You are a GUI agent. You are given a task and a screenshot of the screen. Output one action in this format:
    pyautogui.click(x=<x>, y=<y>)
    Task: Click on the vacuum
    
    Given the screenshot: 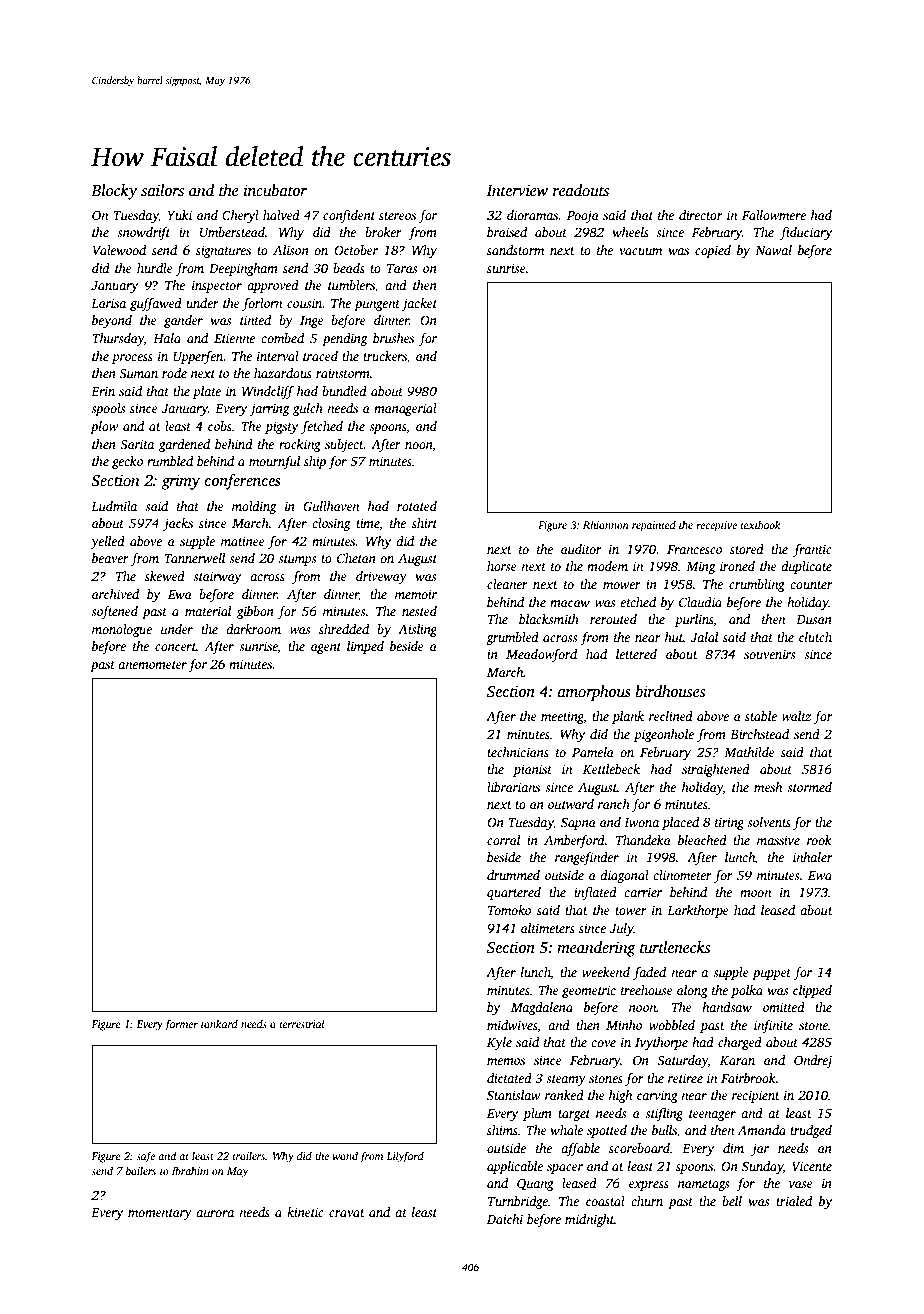 What is the action you would take?
    pyautogui.click(x=640, y=251)
